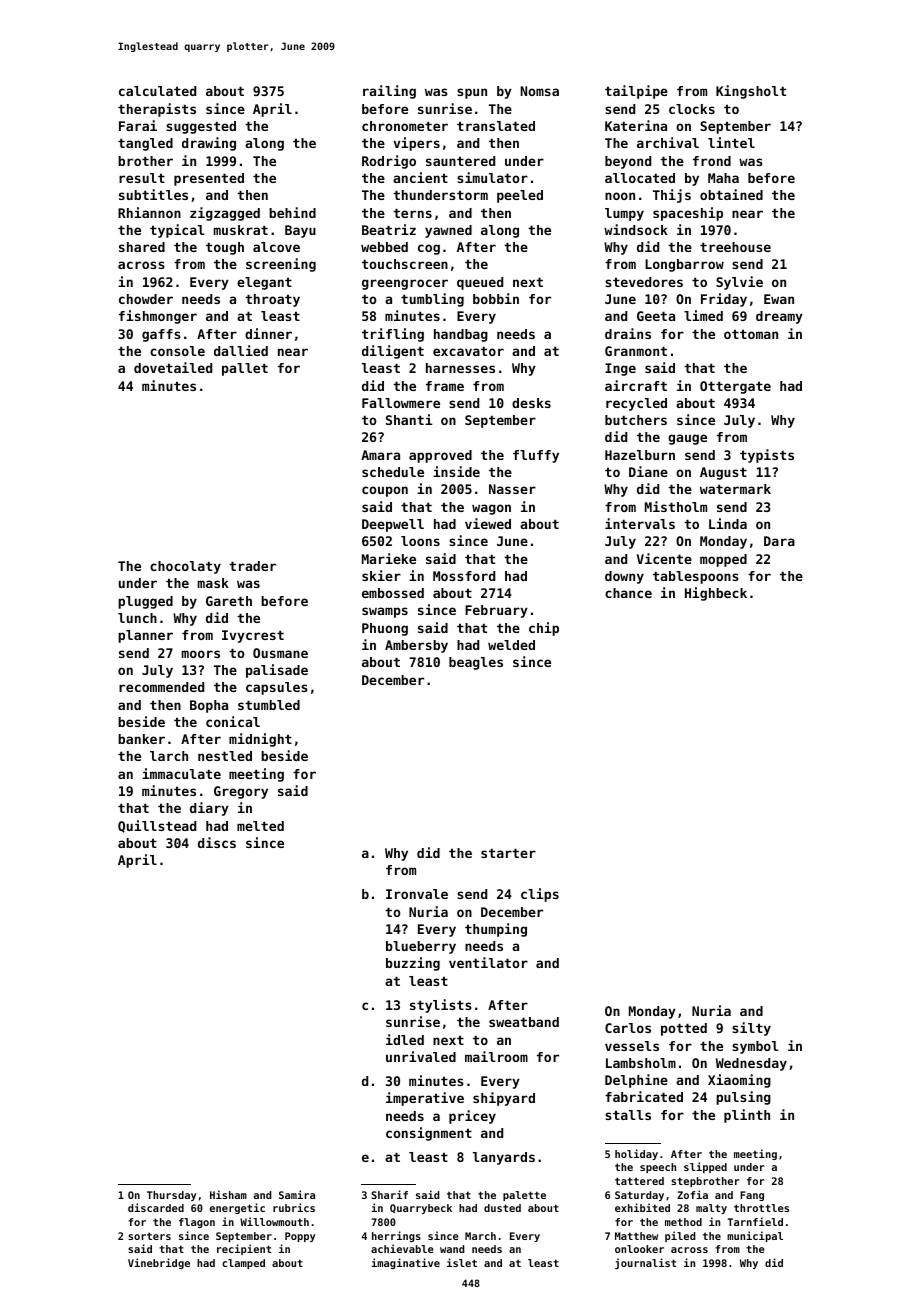 The width and height of the image is (924, 1308). What do you see at coordinates (511, 645) in the image?
I see `welded` at bounding box center [511, 645].
